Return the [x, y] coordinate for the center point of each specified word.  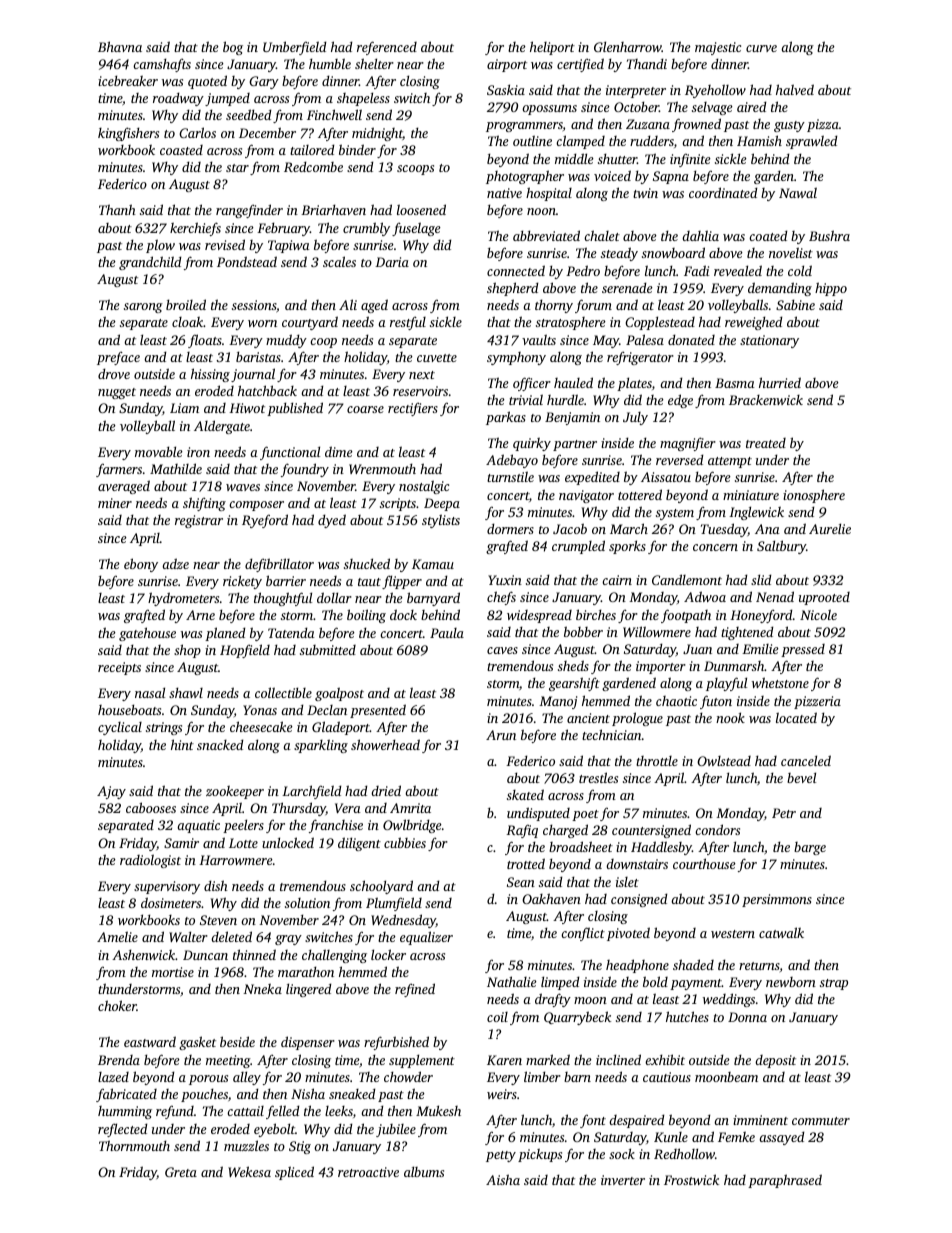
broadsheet [581, 846]
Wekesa [249, 1171]
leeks [339, 1111]
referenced [387, 48]
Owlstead [724, 761]
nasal [150, 692]
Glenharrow [628, 46]
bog [233, 48]
